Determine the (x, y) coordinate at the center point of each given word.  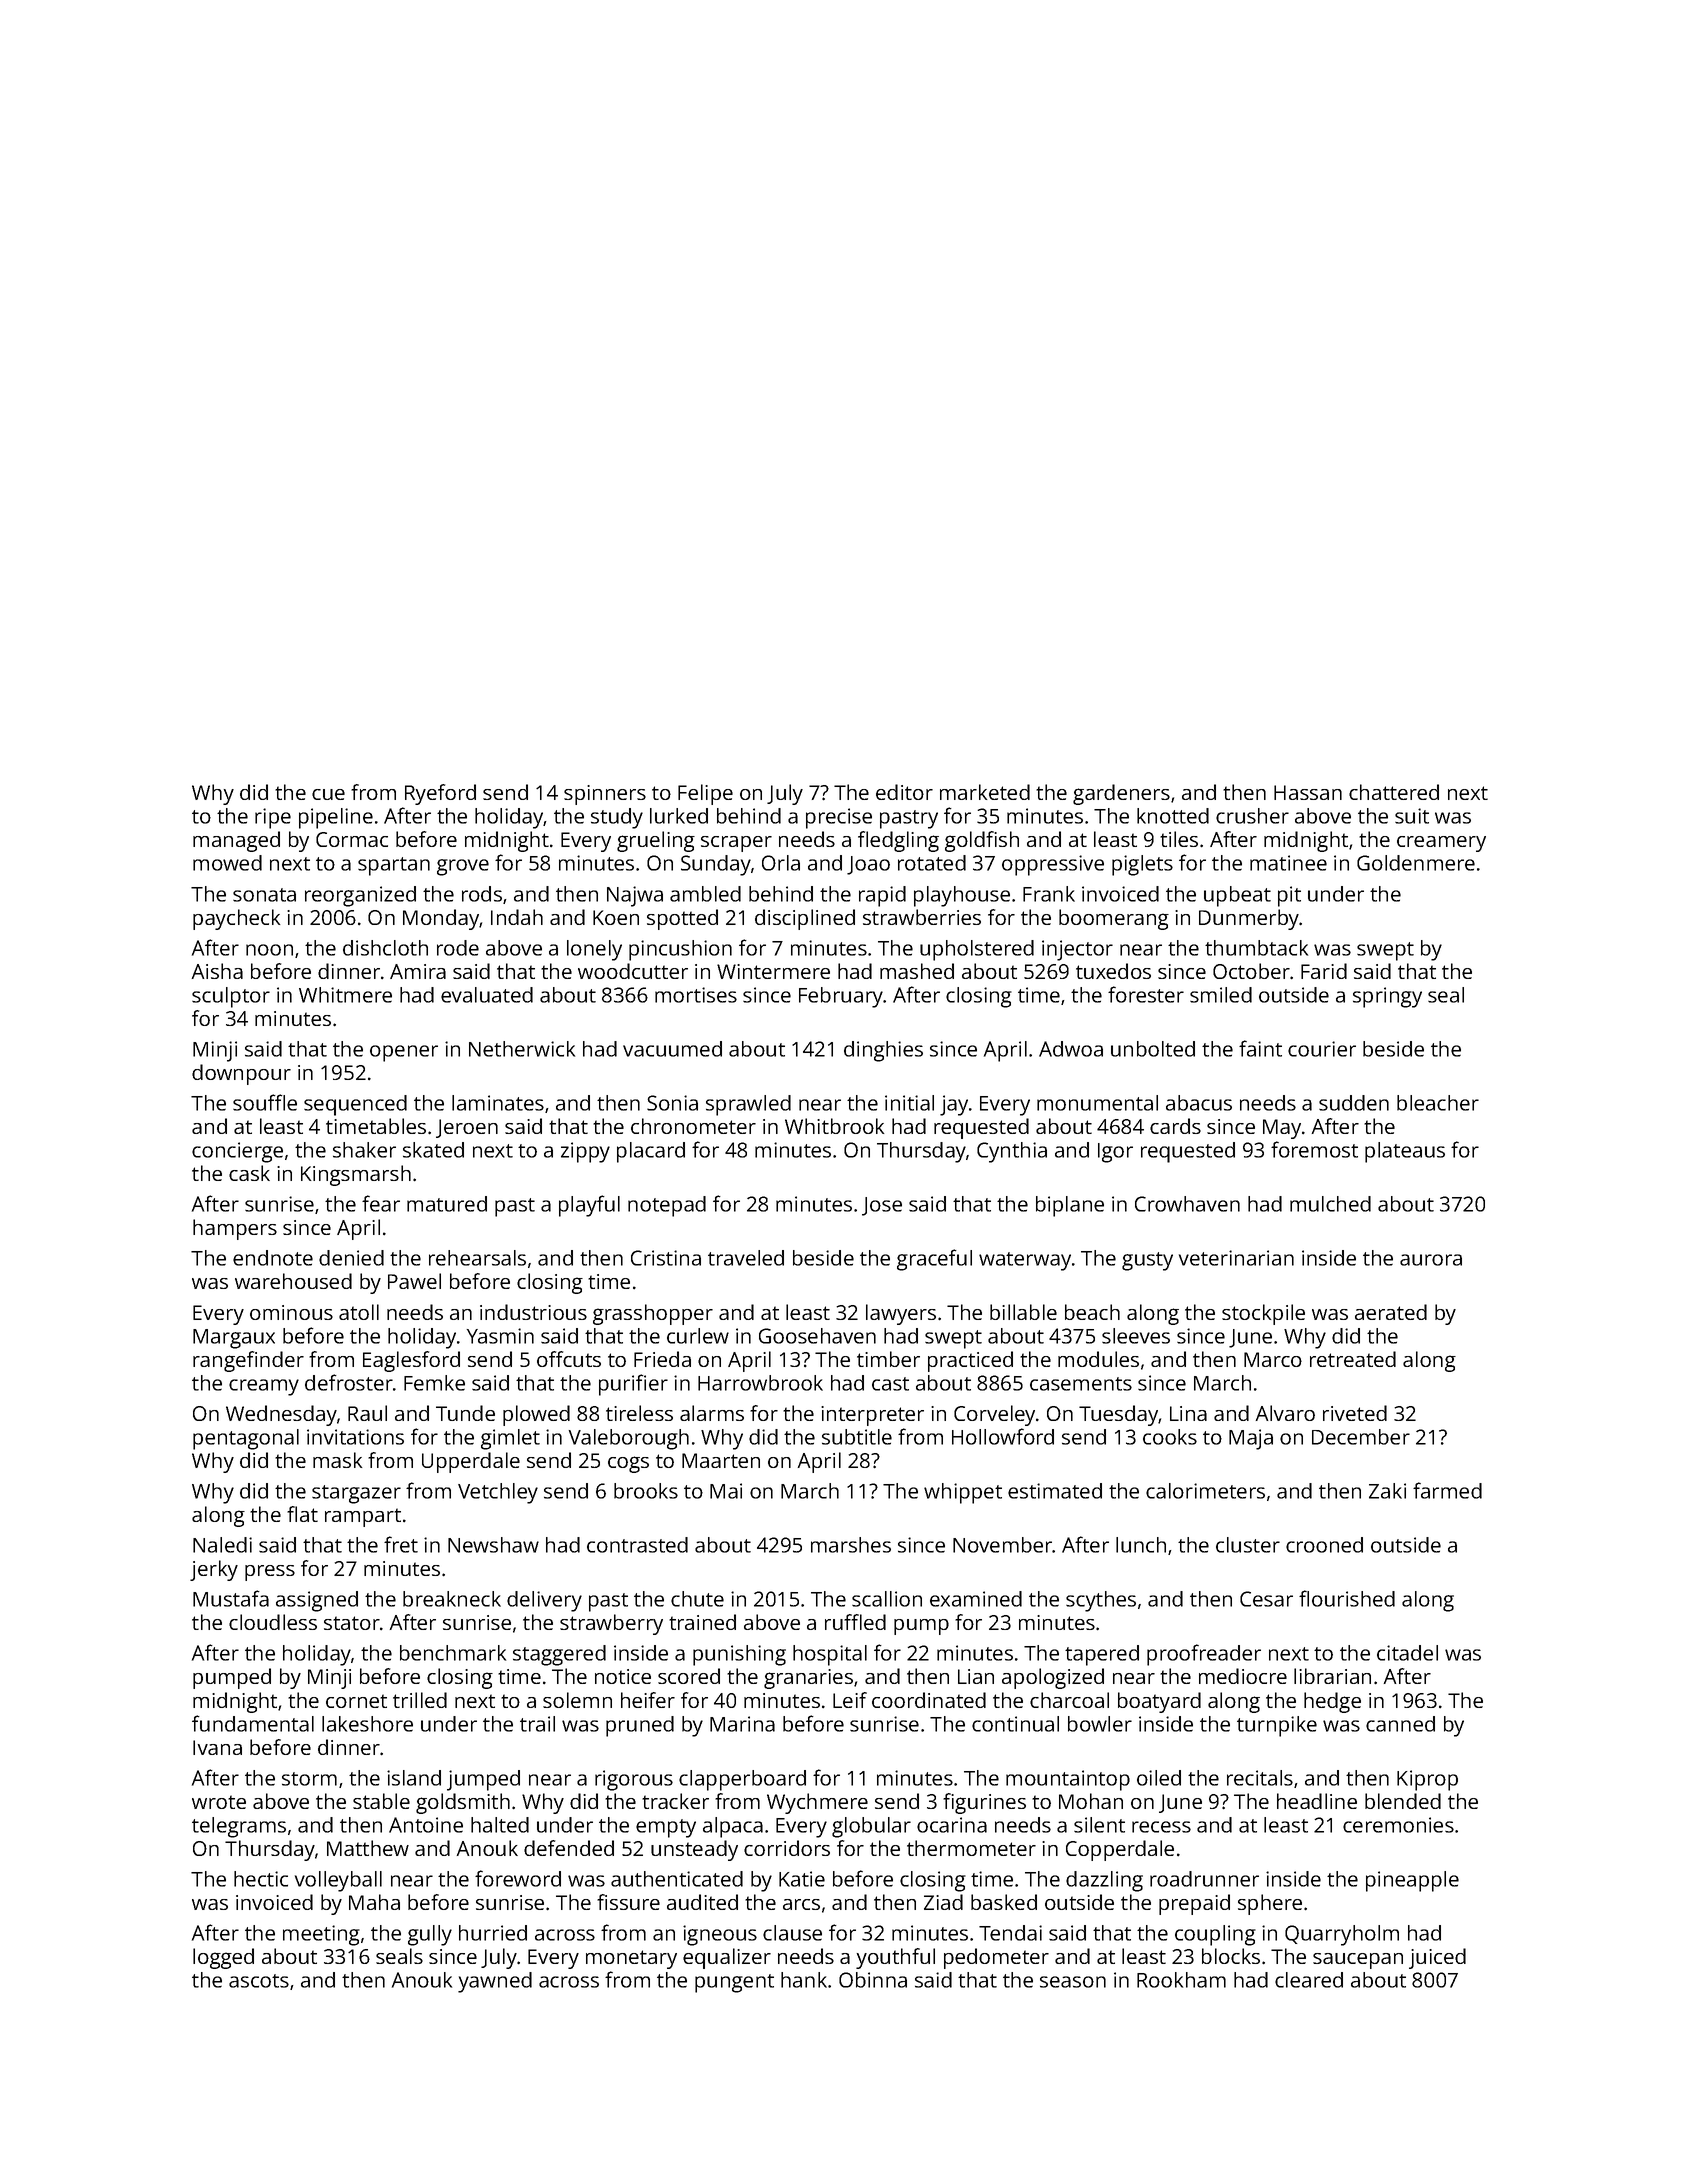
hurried (493, 1933)
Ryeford (440, 794)
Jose (882, 1206)
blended (1403, 1801)
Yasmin (500, 1336)
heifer (648, 1700)
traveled (746, 1258)
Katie (802, 1879)
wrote (219, 1802)
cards (1175, 1126)
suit (1412, 816)
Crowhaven (1187, 1204)
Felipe (705, 794)
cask (249, 1173)
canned (1400, 1724)
